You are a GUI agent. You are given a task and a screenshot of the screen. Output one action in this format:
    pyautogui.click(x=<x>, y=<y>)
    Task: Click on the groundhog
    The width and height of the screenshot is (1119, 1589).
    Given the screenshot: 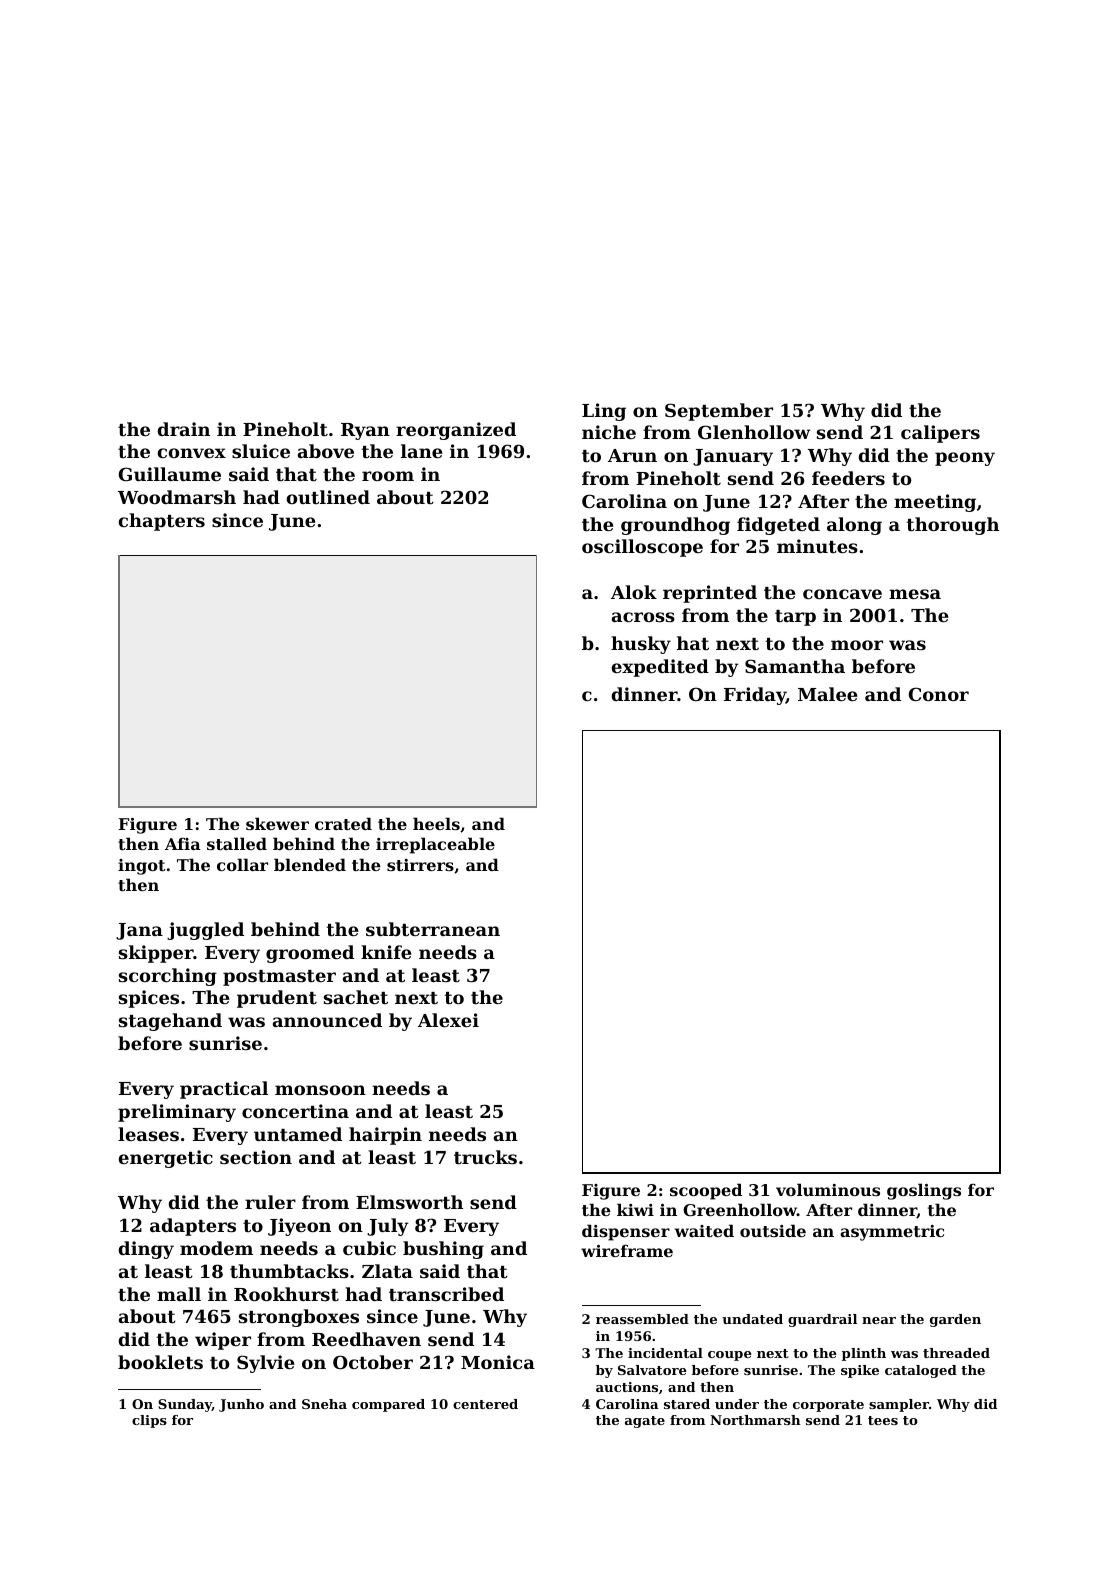 What is the action you would take?
    pyautogui.click(x=675, y=526)
